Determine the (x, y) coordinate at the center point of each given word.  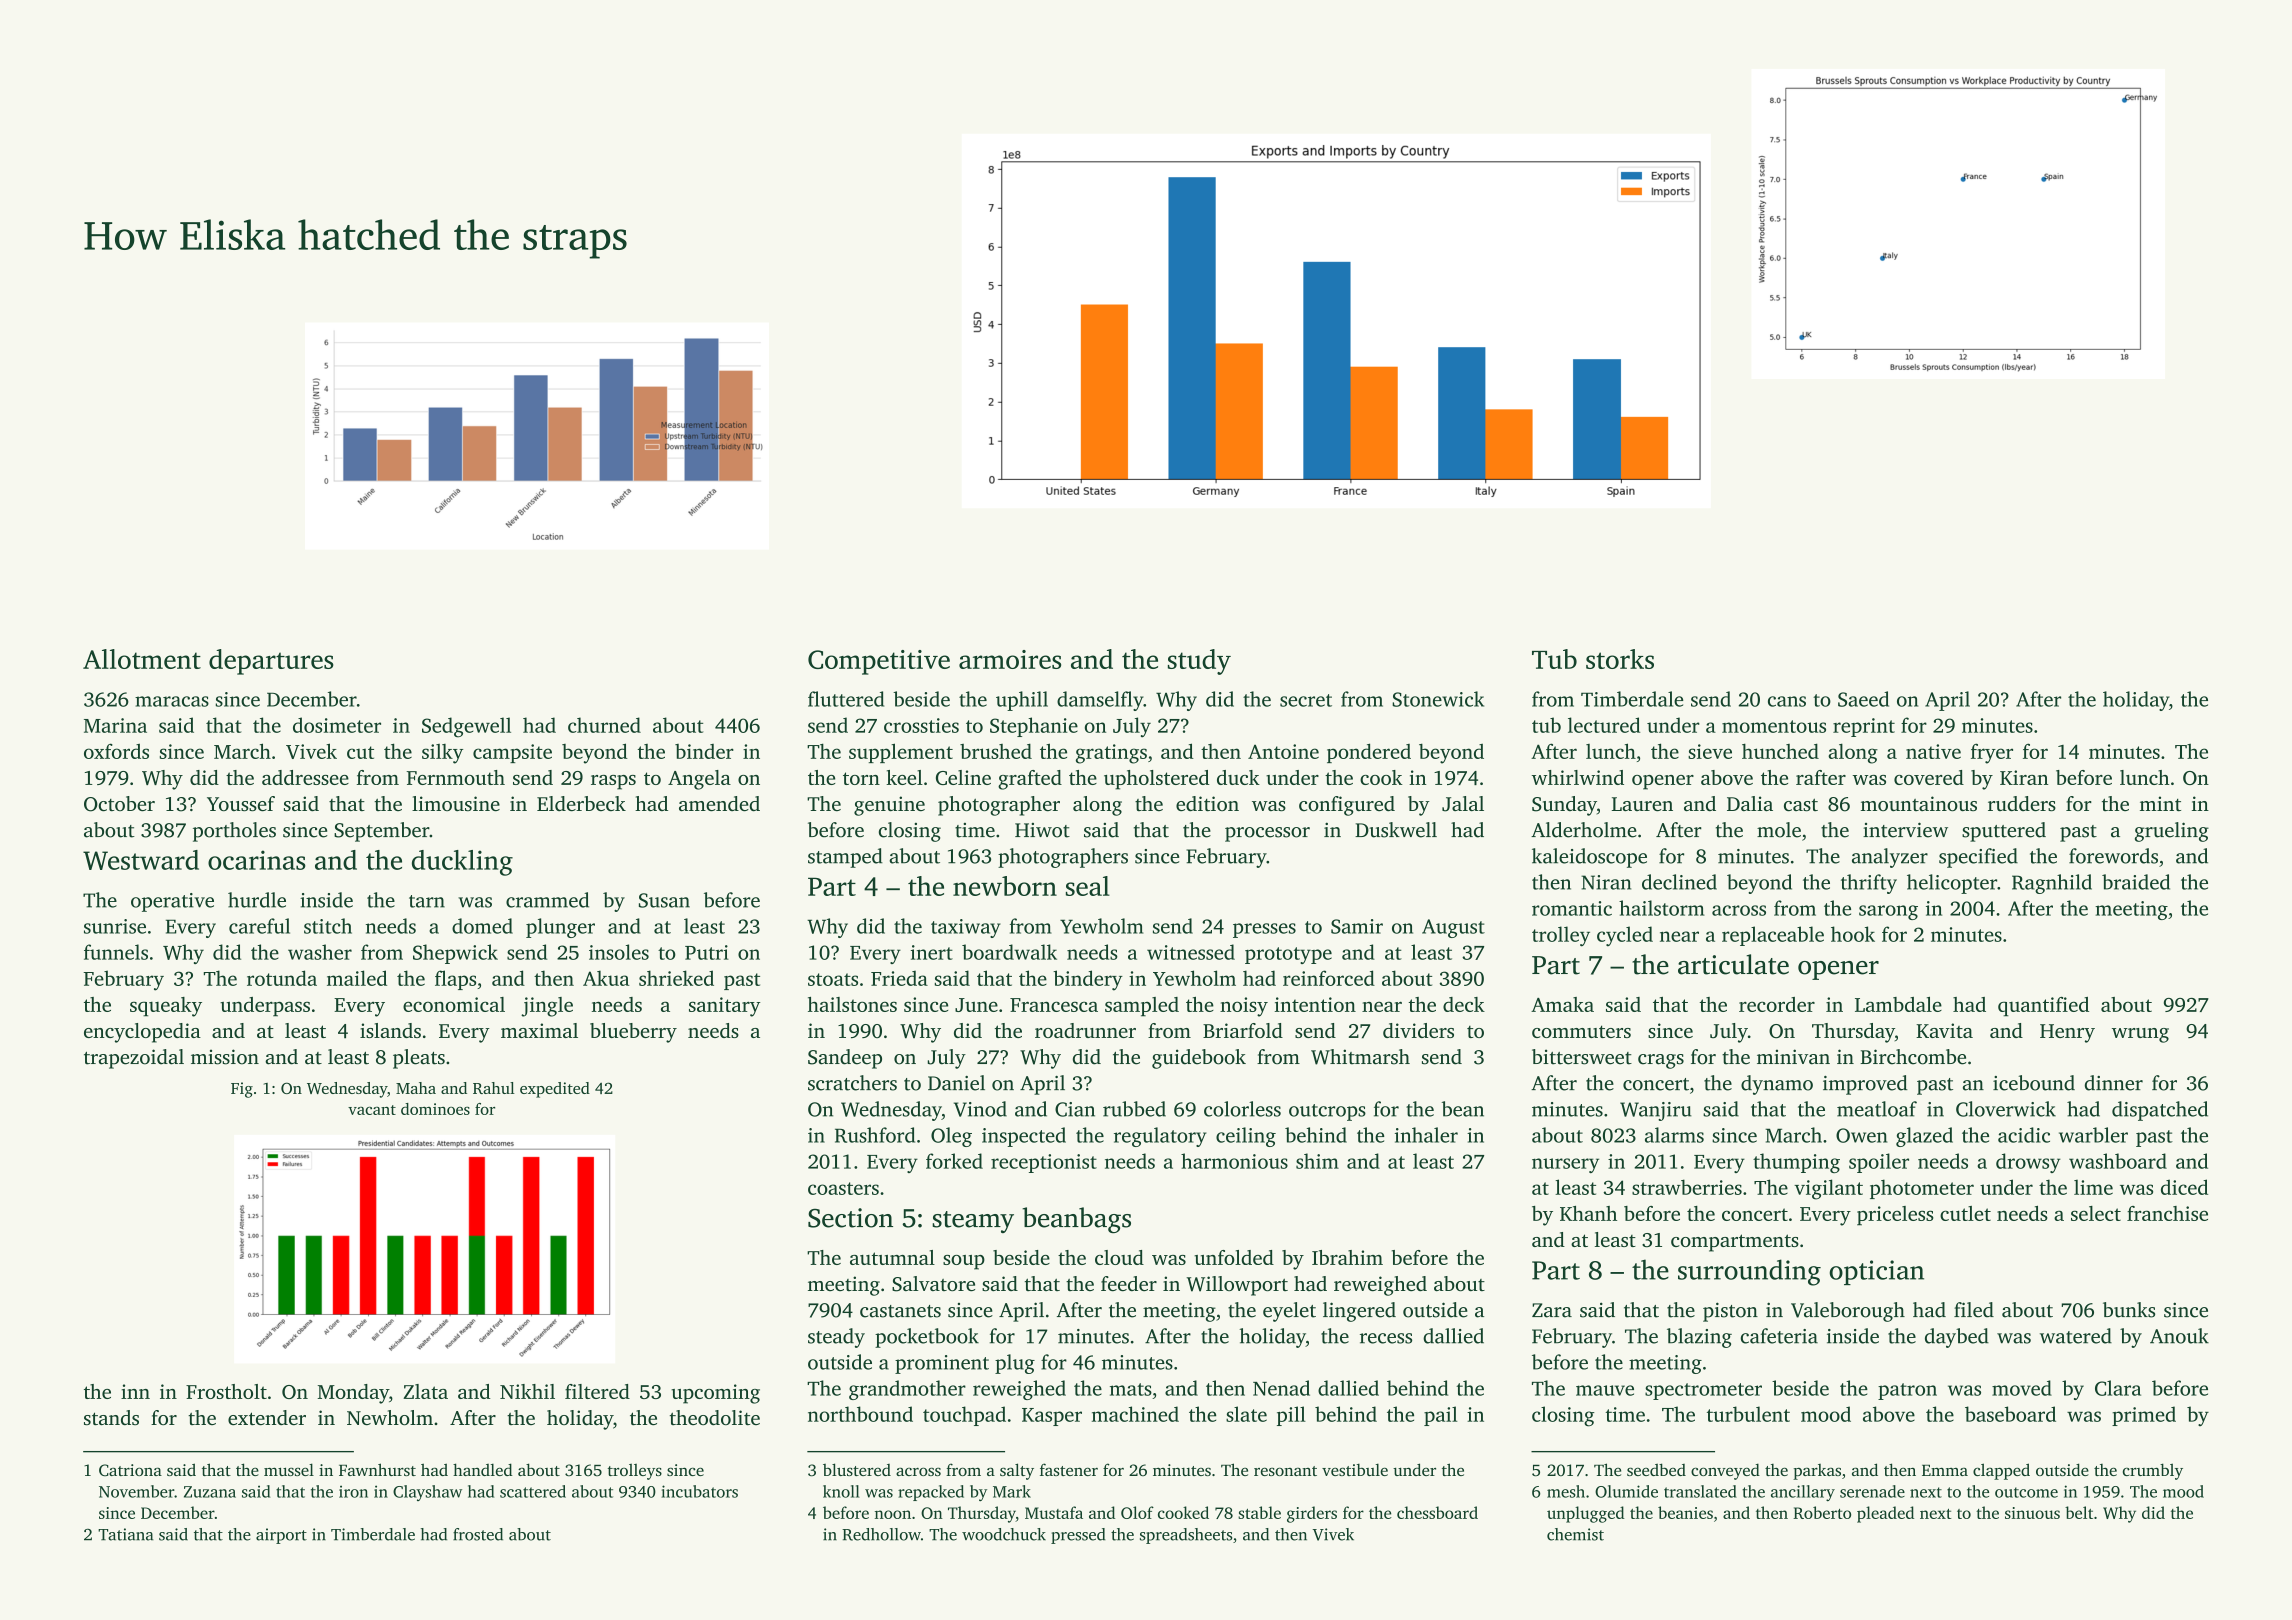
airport (281, 1536)
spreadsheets (1186, 1536)
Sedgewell (466, 727)
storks (1620, 659)
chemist (1575, 1534)
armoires (1010, 659)
